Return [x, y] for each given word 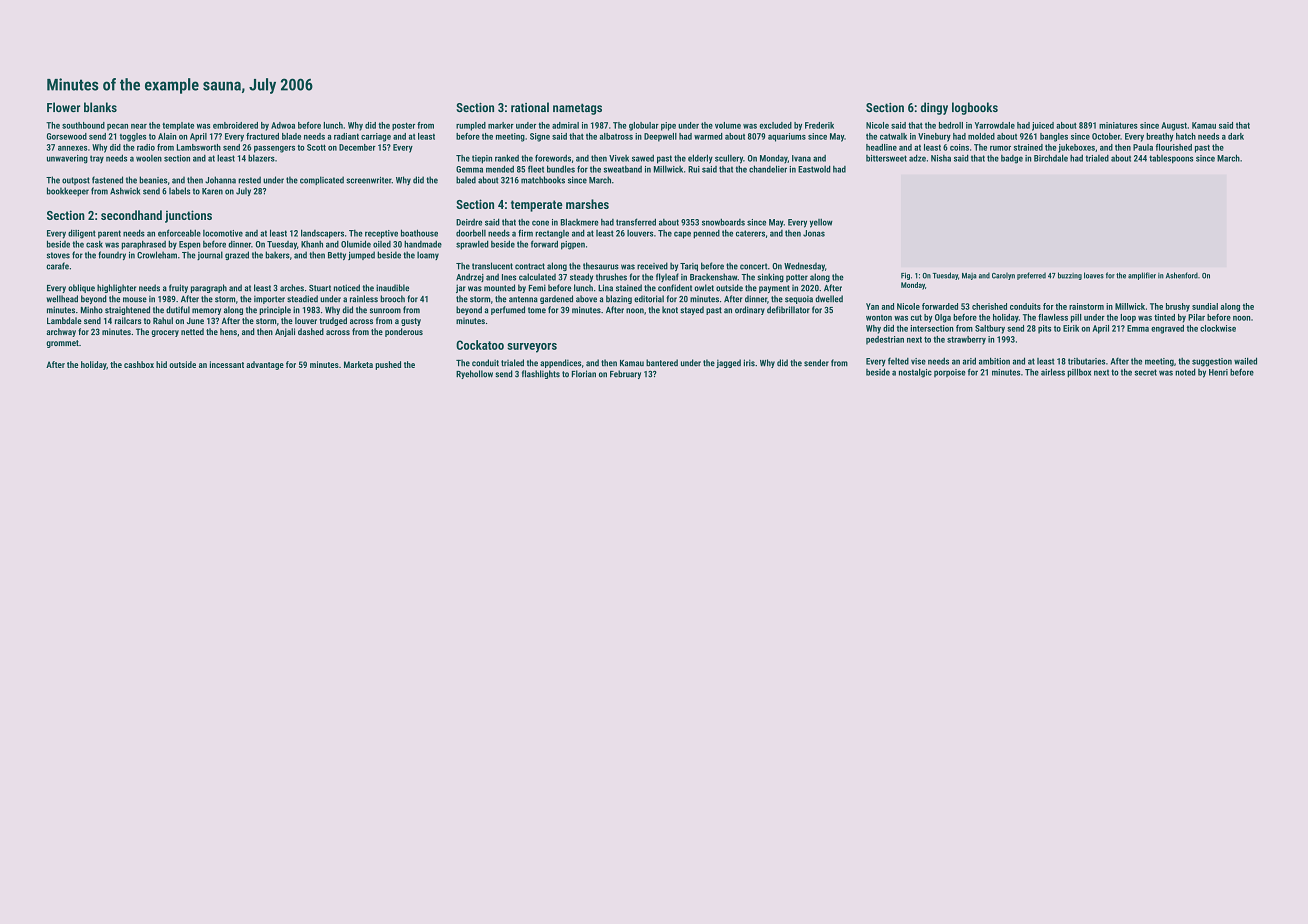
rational [530, 107]
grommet [62, 344]
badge [1012, 159]
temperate [536, 206]
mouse [135, 300]
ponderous [404, 332]
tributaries [1086, 361]
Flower [63, 107]
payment [774, 289]
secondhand [131, 215]
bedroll [951, 125]
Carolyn [1003, 276]
